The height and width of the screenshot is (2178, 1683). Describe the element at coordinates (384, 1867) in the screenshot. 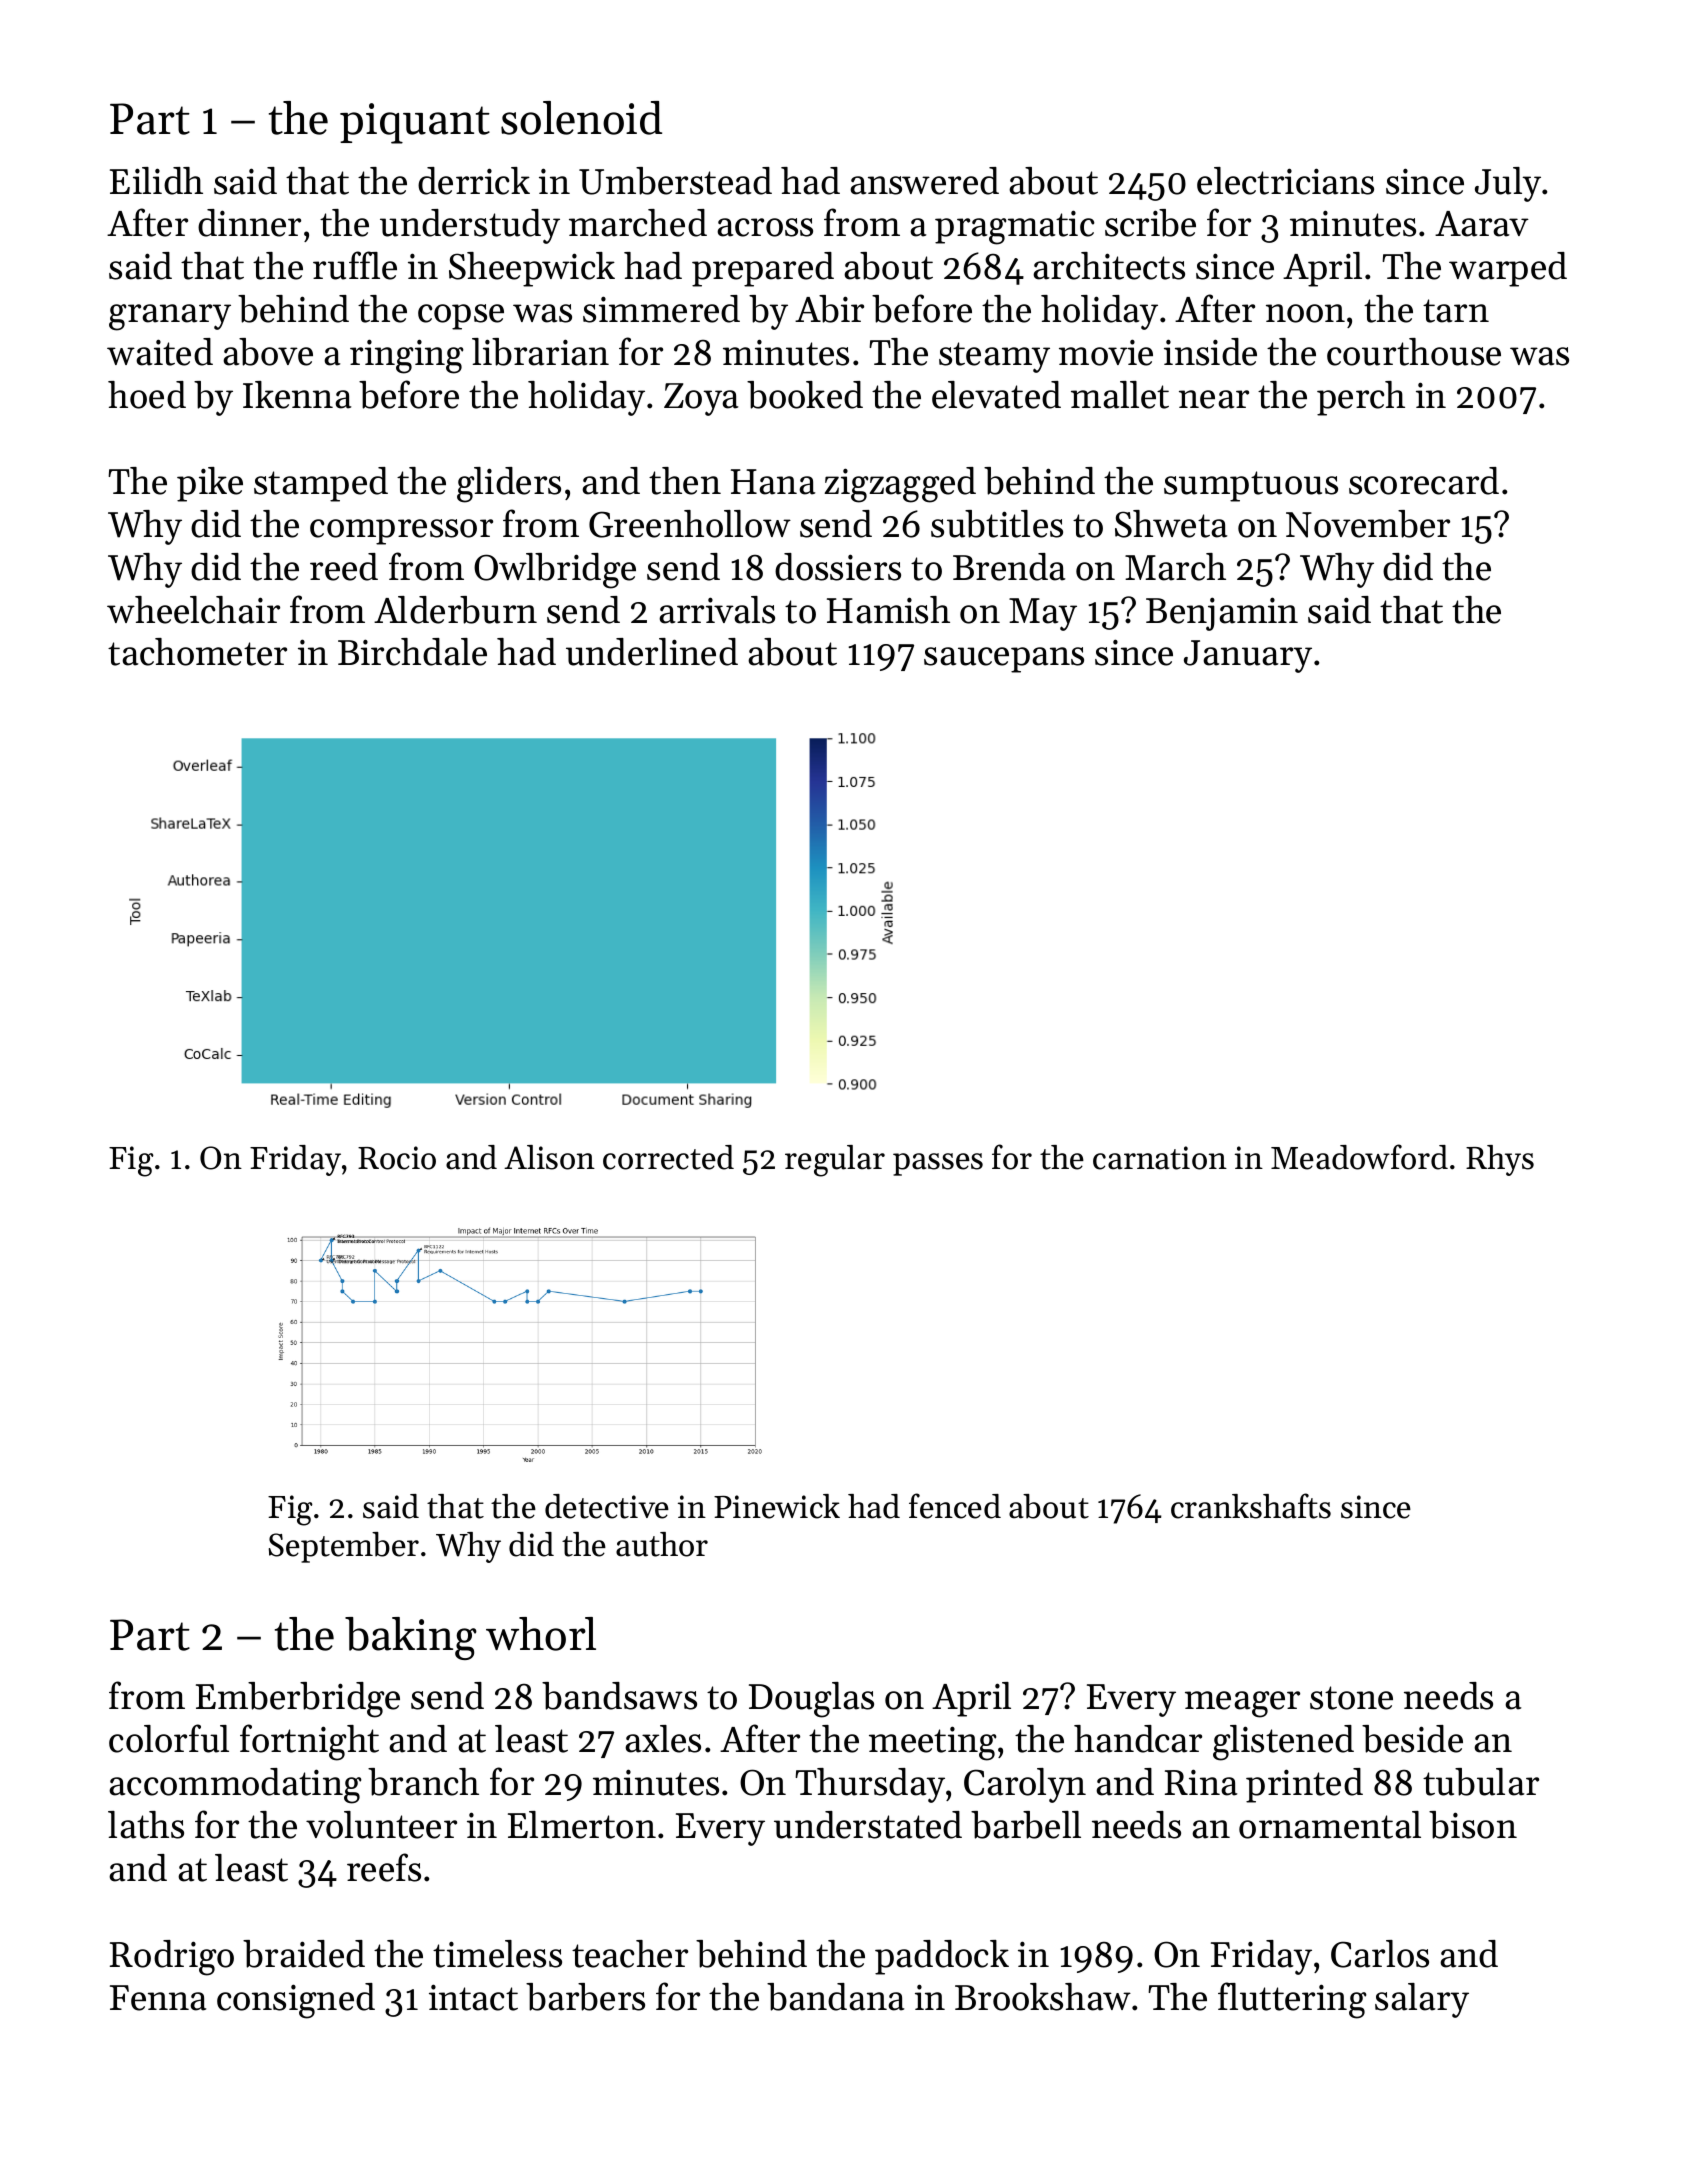

I see `reefs` at that location.
